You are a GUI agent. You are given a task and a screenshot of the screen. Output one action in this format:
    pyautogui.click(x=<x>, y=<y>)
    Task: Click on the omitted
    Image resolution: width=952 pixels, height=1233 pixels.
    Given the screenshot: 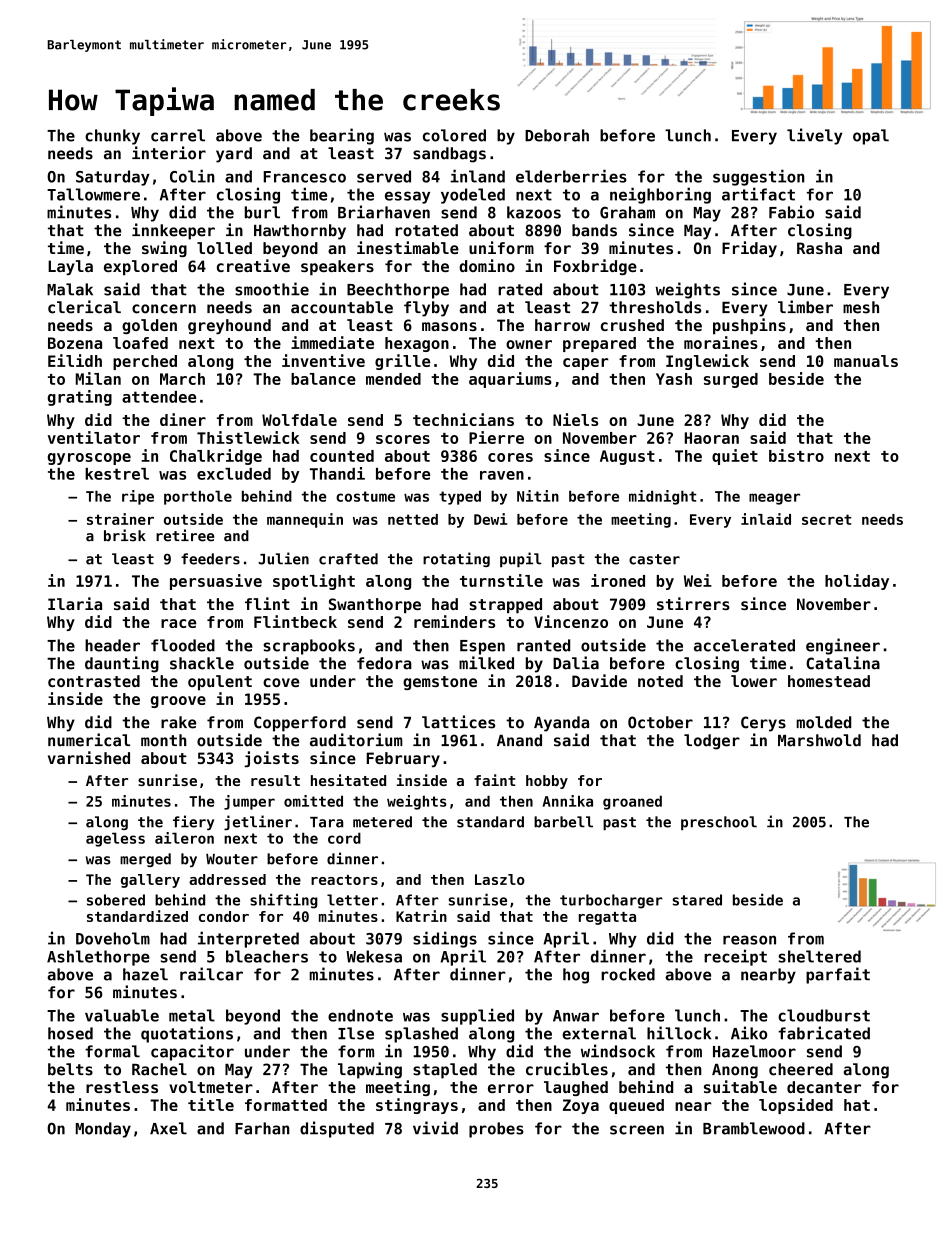 What is the action you would take?
    pyautogui.click(x=313, y=801)
